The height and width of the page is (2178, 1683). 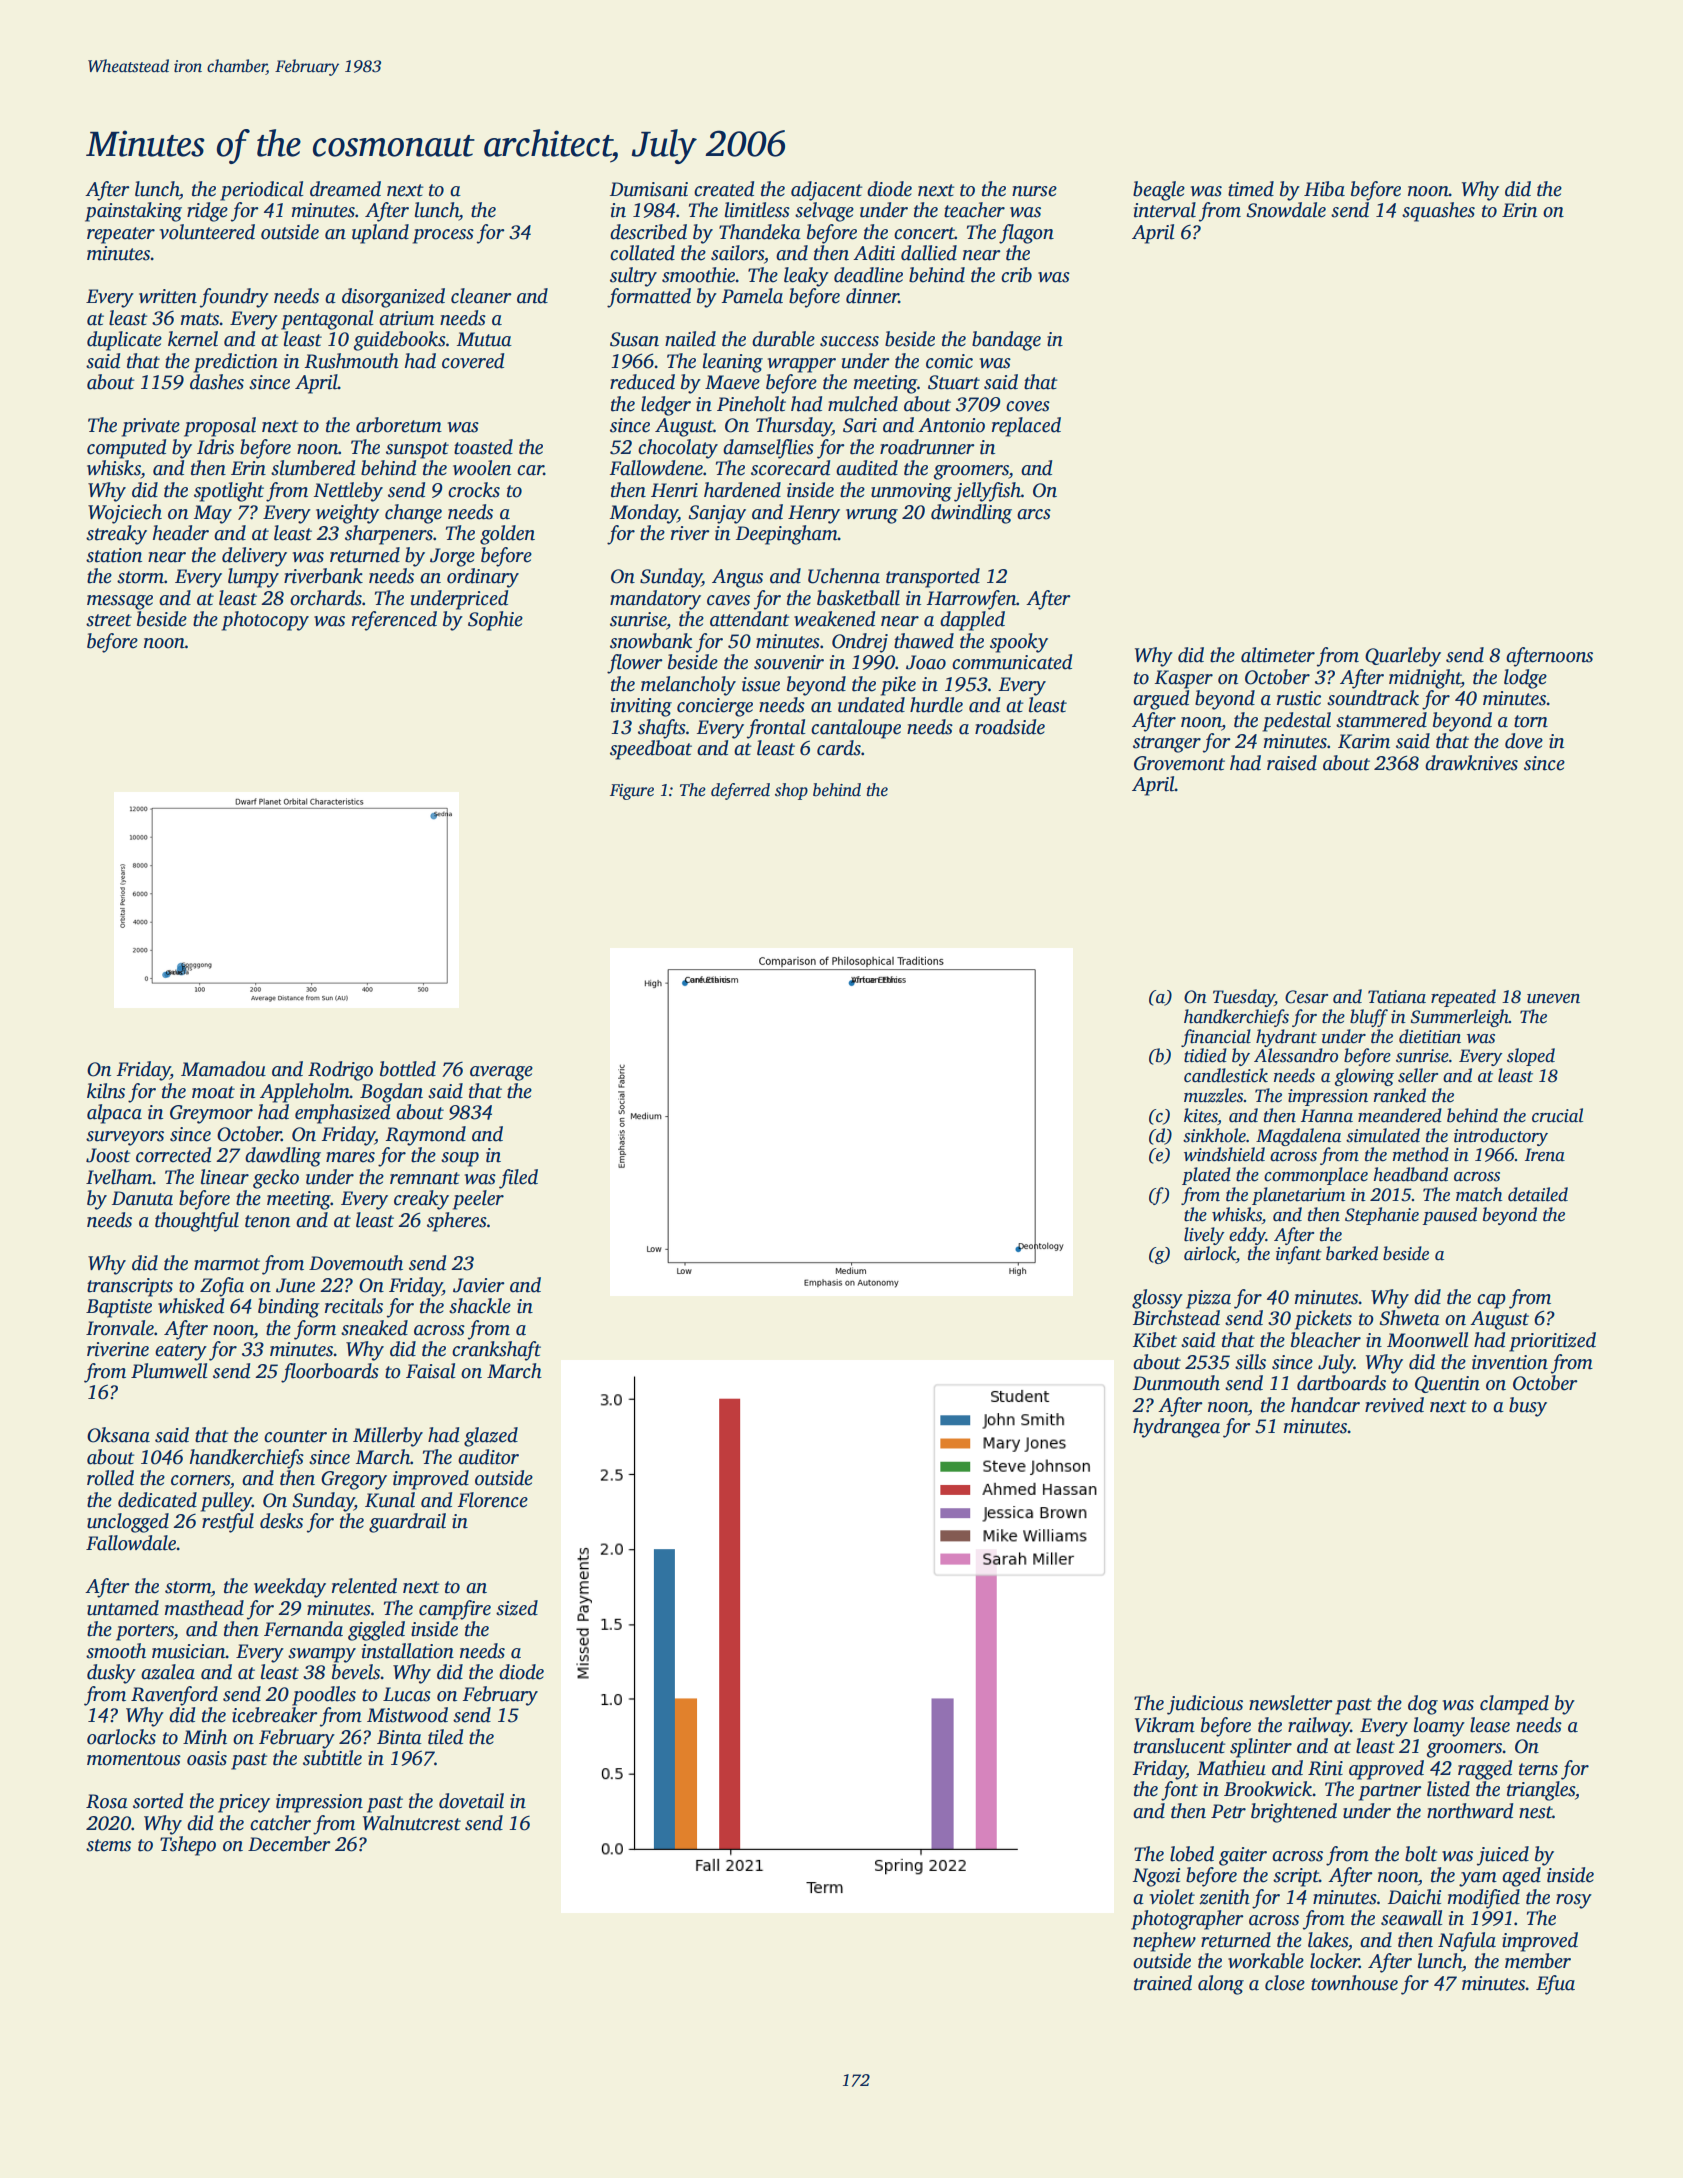 What do you see at coordinates (868, 275) in the page?
I see `deadline` at bounding box center [868, 275].
